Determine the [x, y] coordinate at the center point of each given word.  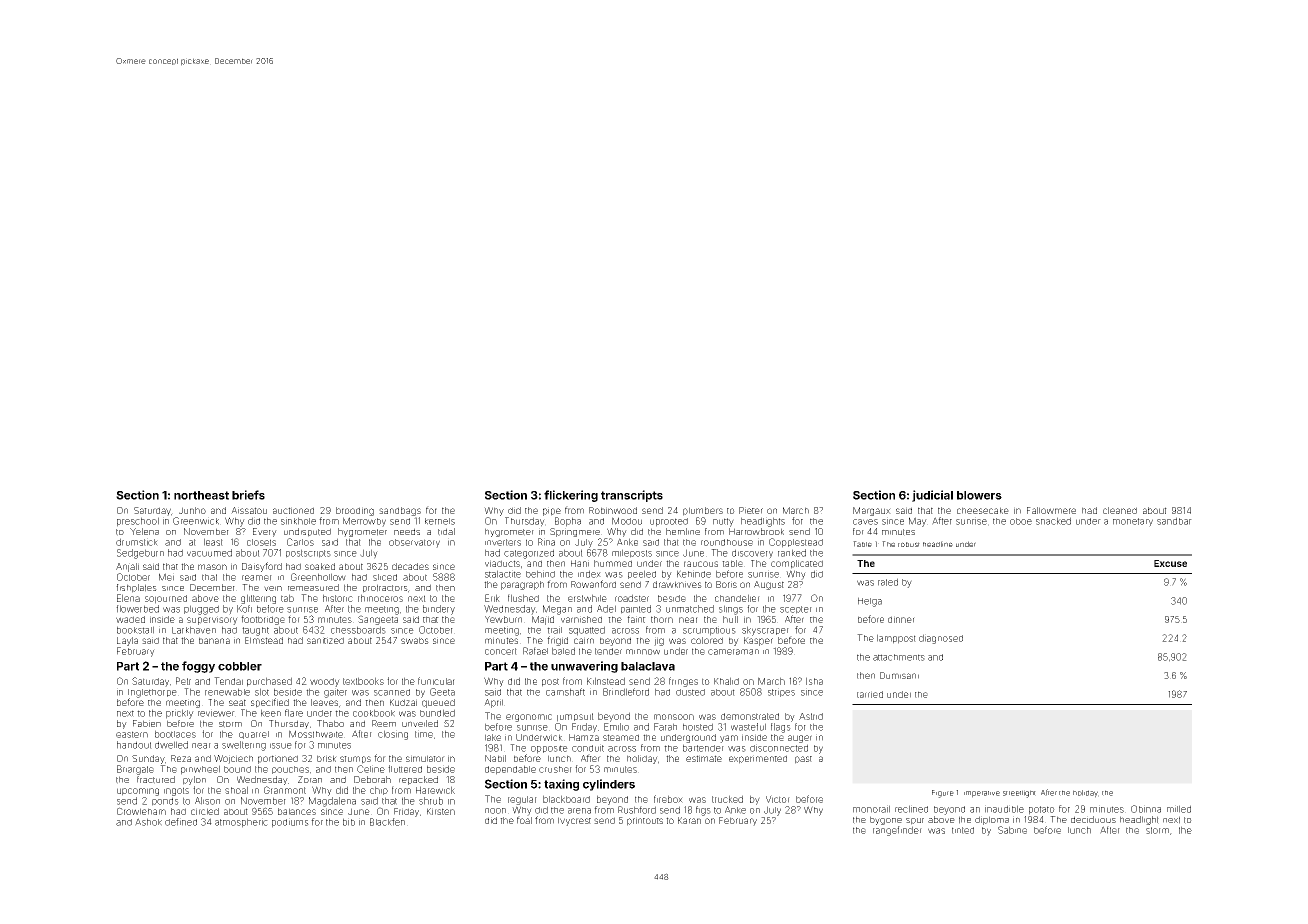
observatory [414, 543]
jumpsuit [575, 717]
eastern [132, 734]
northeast [201, 495]
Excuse [1170, 563]
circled [205, 811]
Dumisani [899, 675]
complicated [797, 564]
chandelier [737, 598]
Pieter [751, 510]
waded [130, 619]
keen [271, 713]
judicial [932, 496]
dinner [901, 619]
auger [800, 739]
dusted [690, 692]
